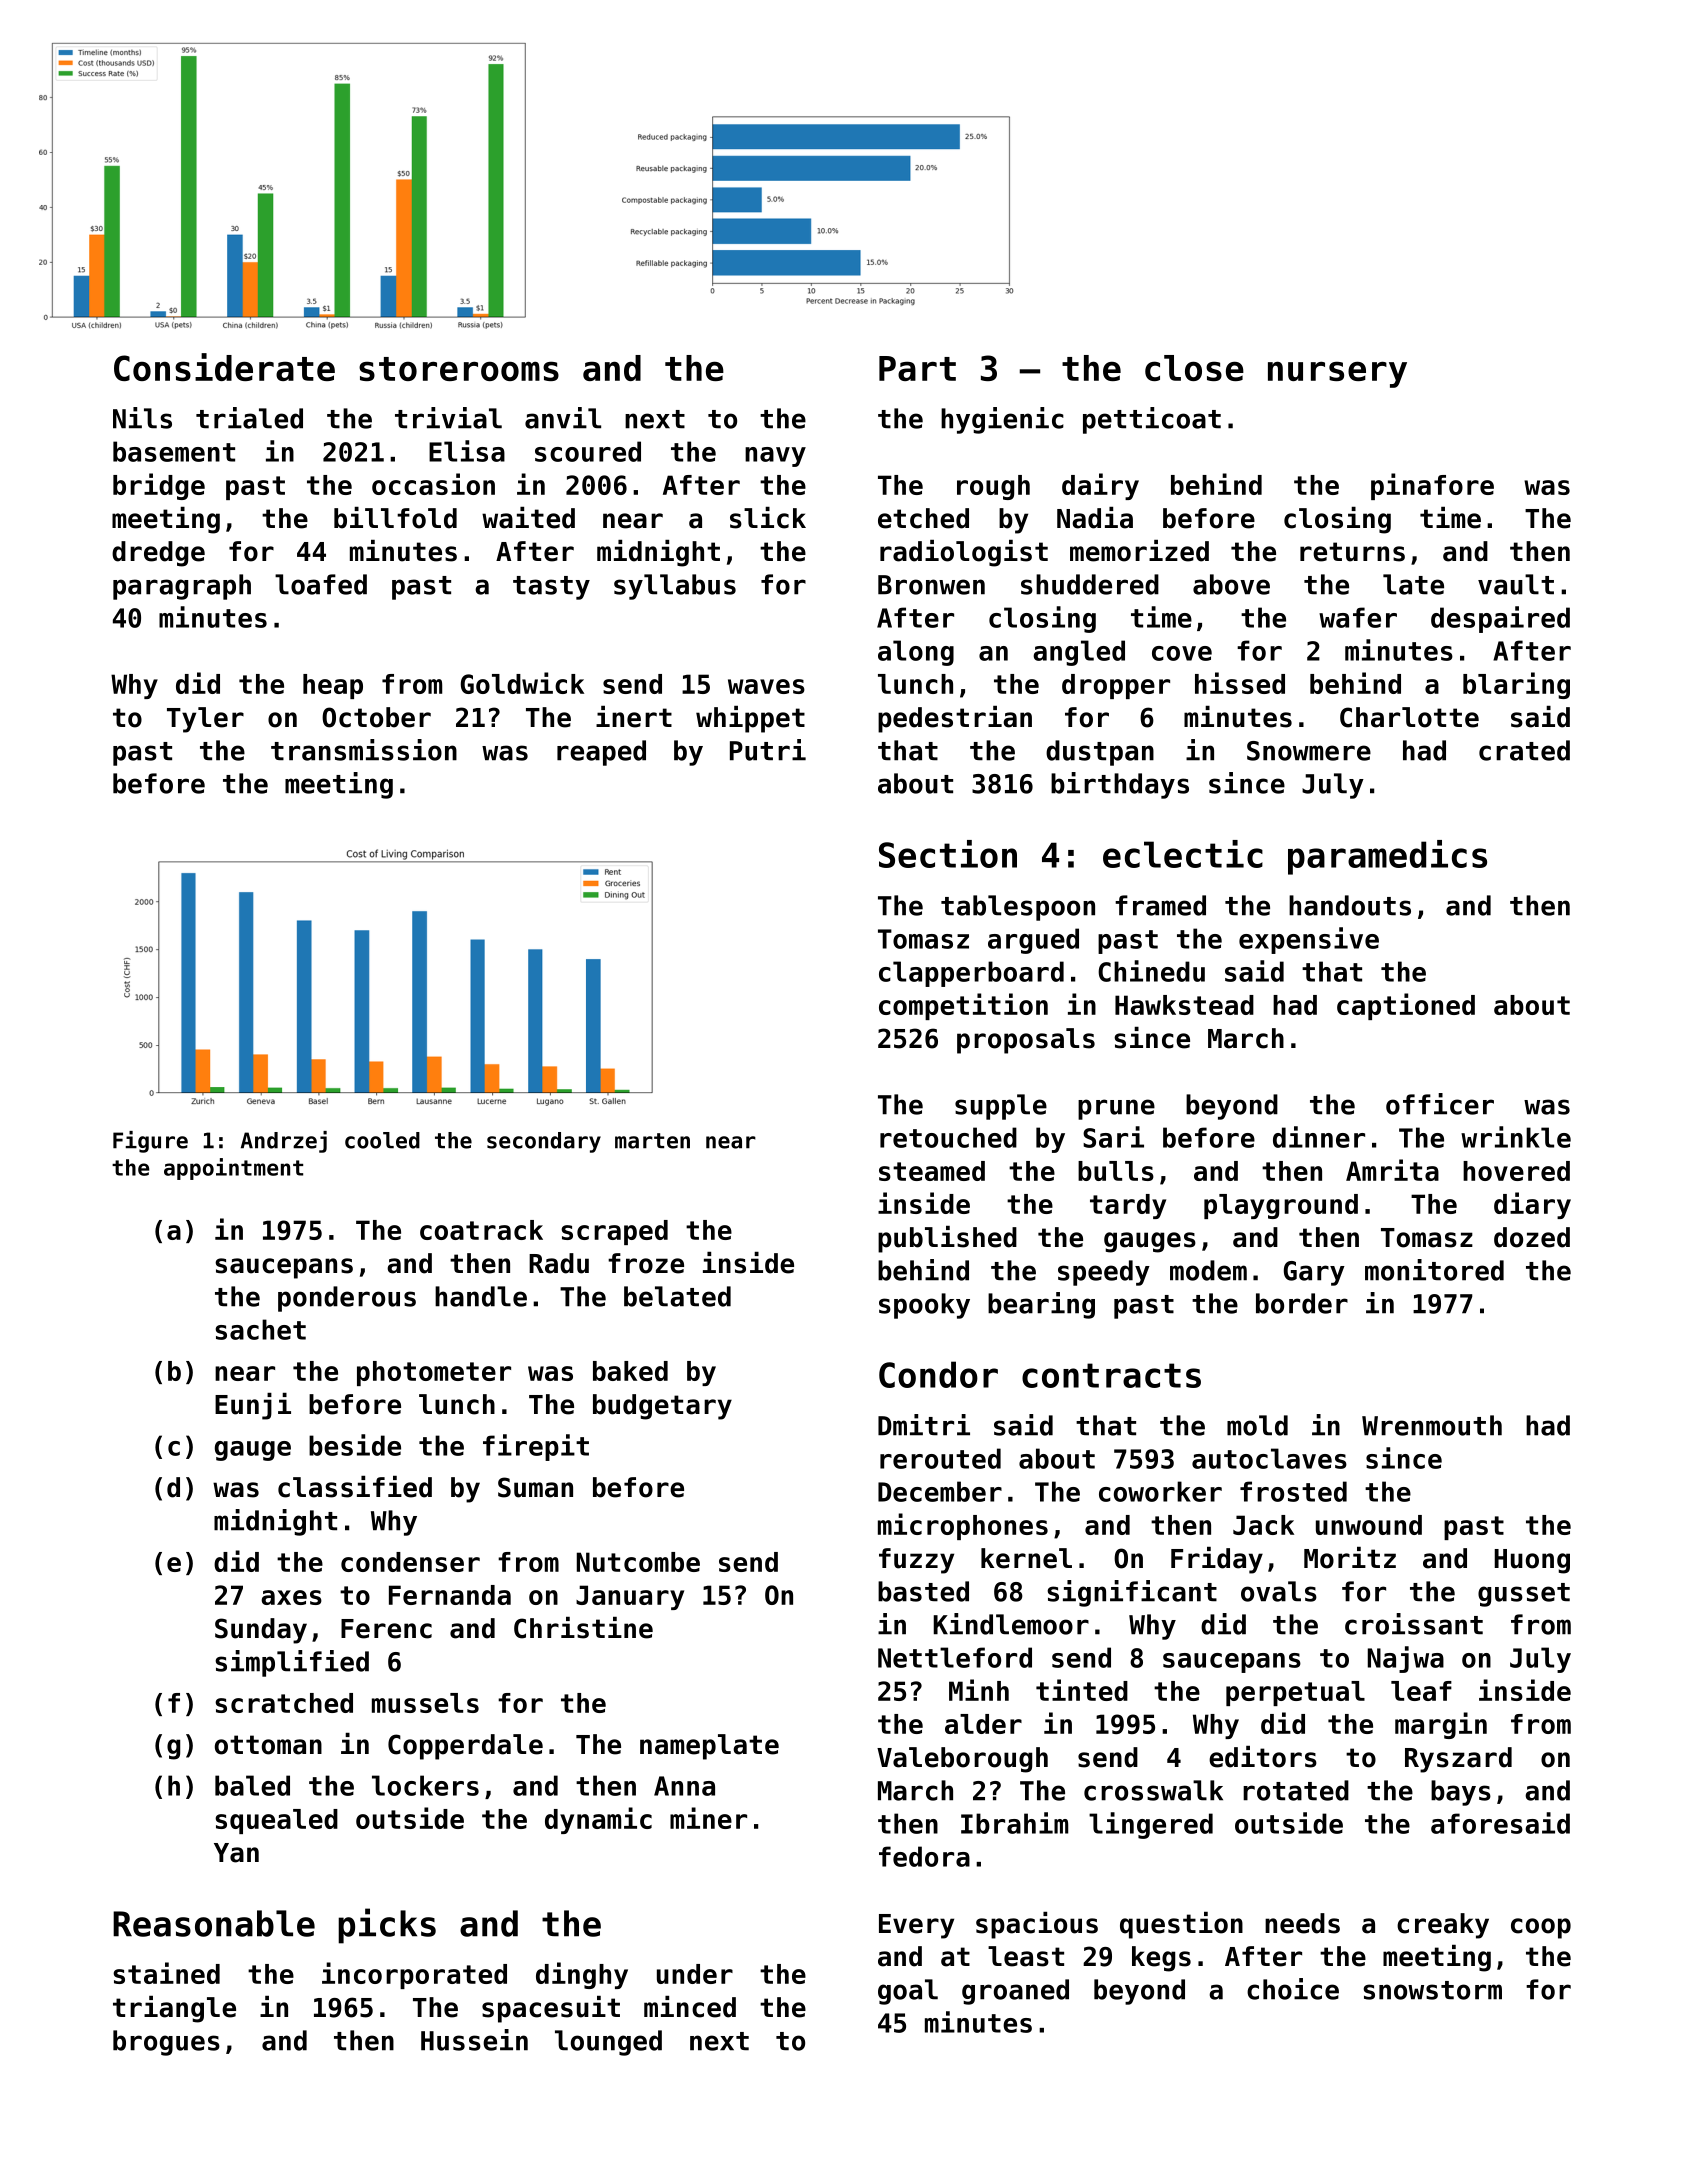  What do you see at coordinates (233, 1169) in the screenshot?
I see `appointment` at bounding box center [233, 1169].
